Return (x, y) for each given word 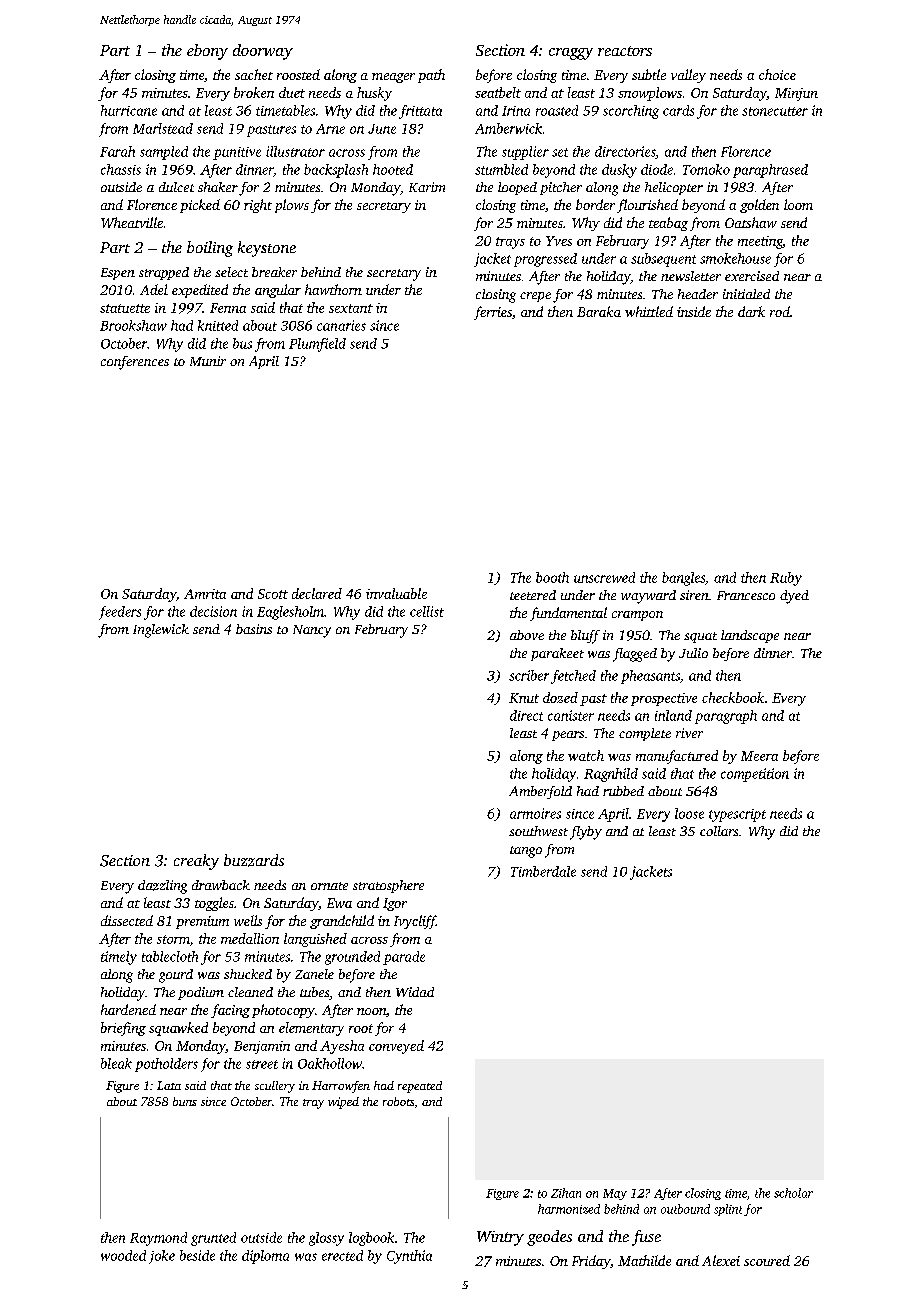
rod (780, 311)
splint (728, 1210)
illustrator (295, 151)
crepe (535, 297)
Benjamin (262, 1047)
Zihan (566, 1193)
